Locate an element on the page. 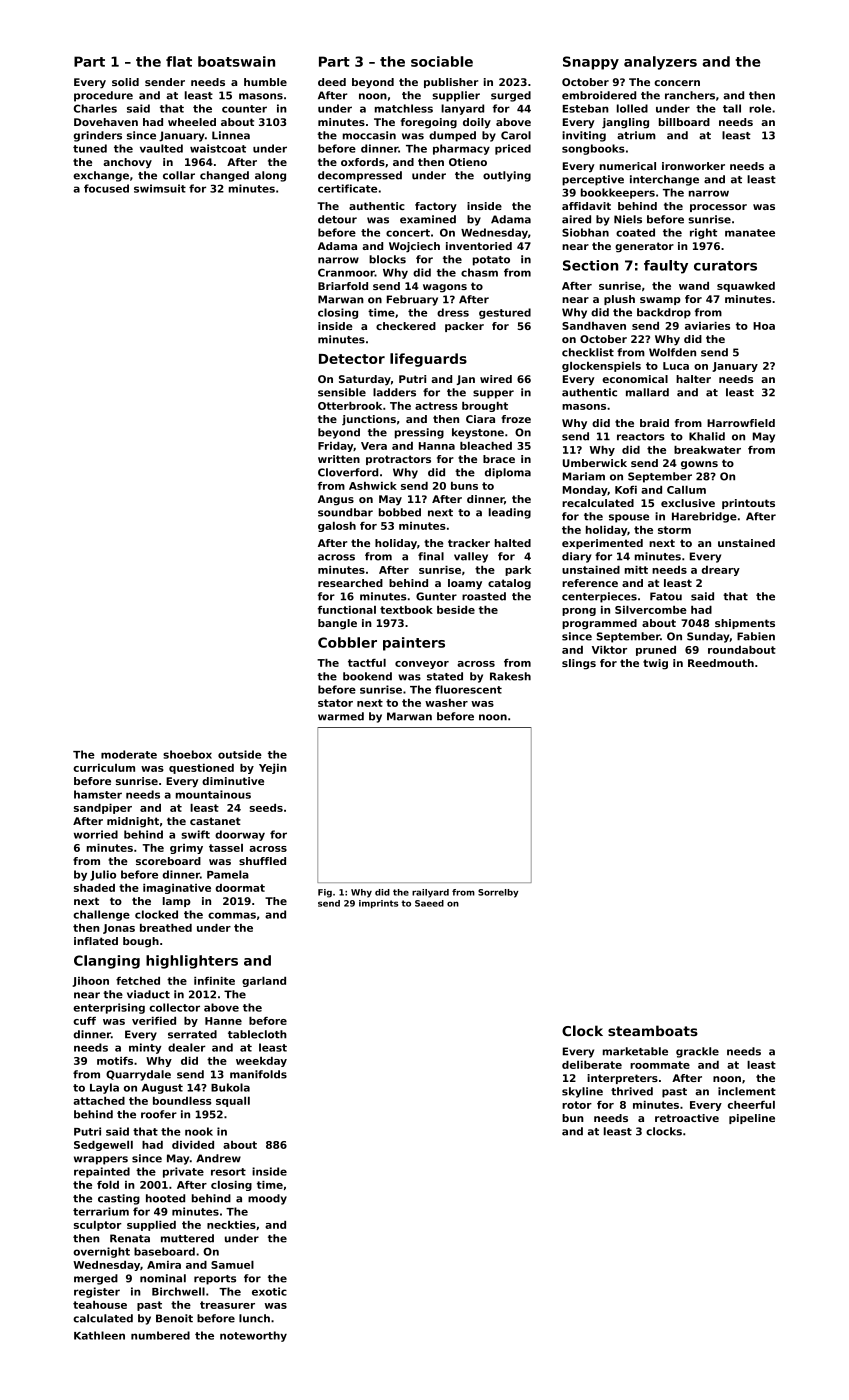 The image size is (849, 1400). moody is located at coordinates (267, 1199).
